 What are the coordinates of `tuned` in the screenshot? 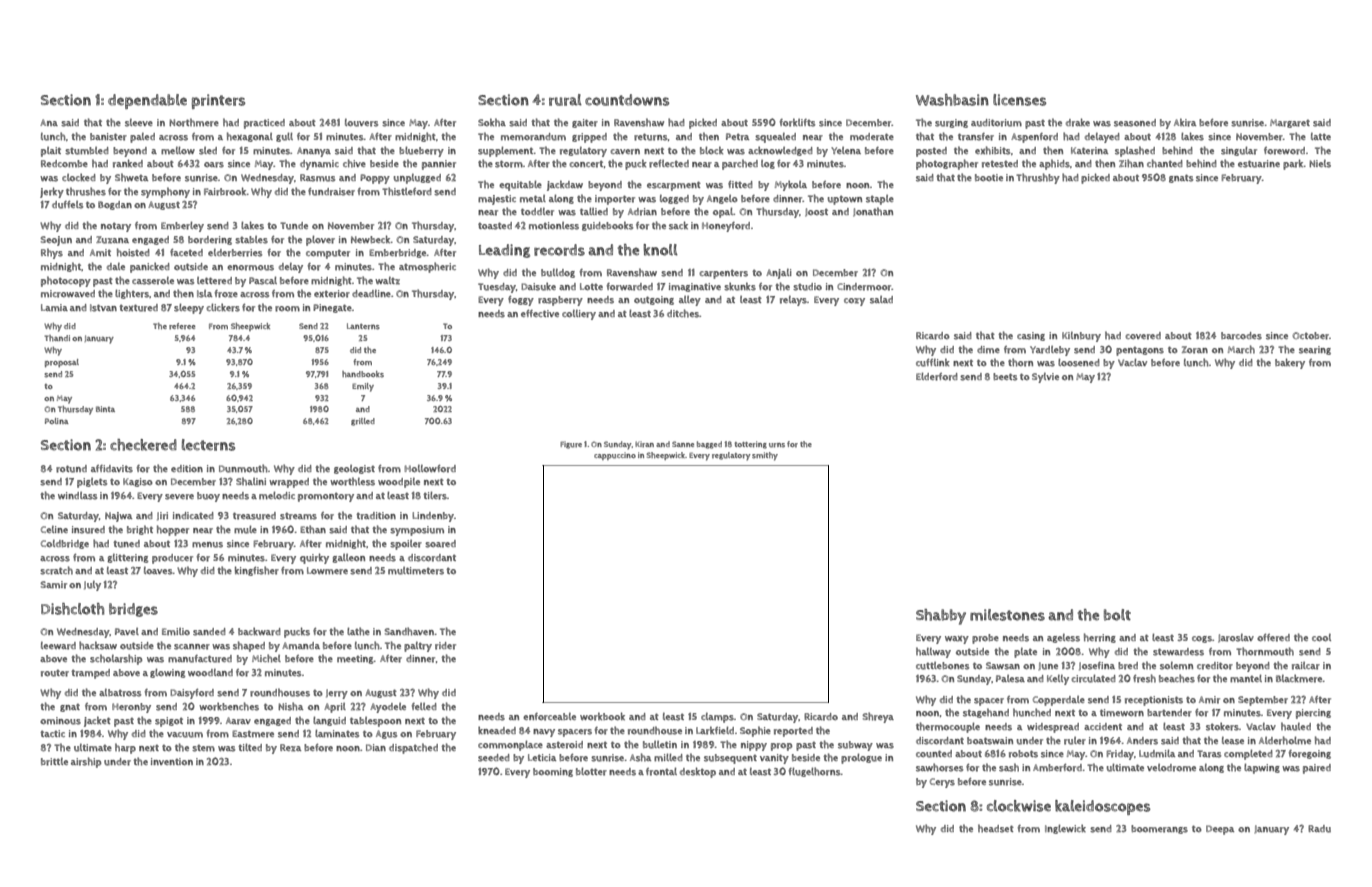 It's located at (126, 544).
